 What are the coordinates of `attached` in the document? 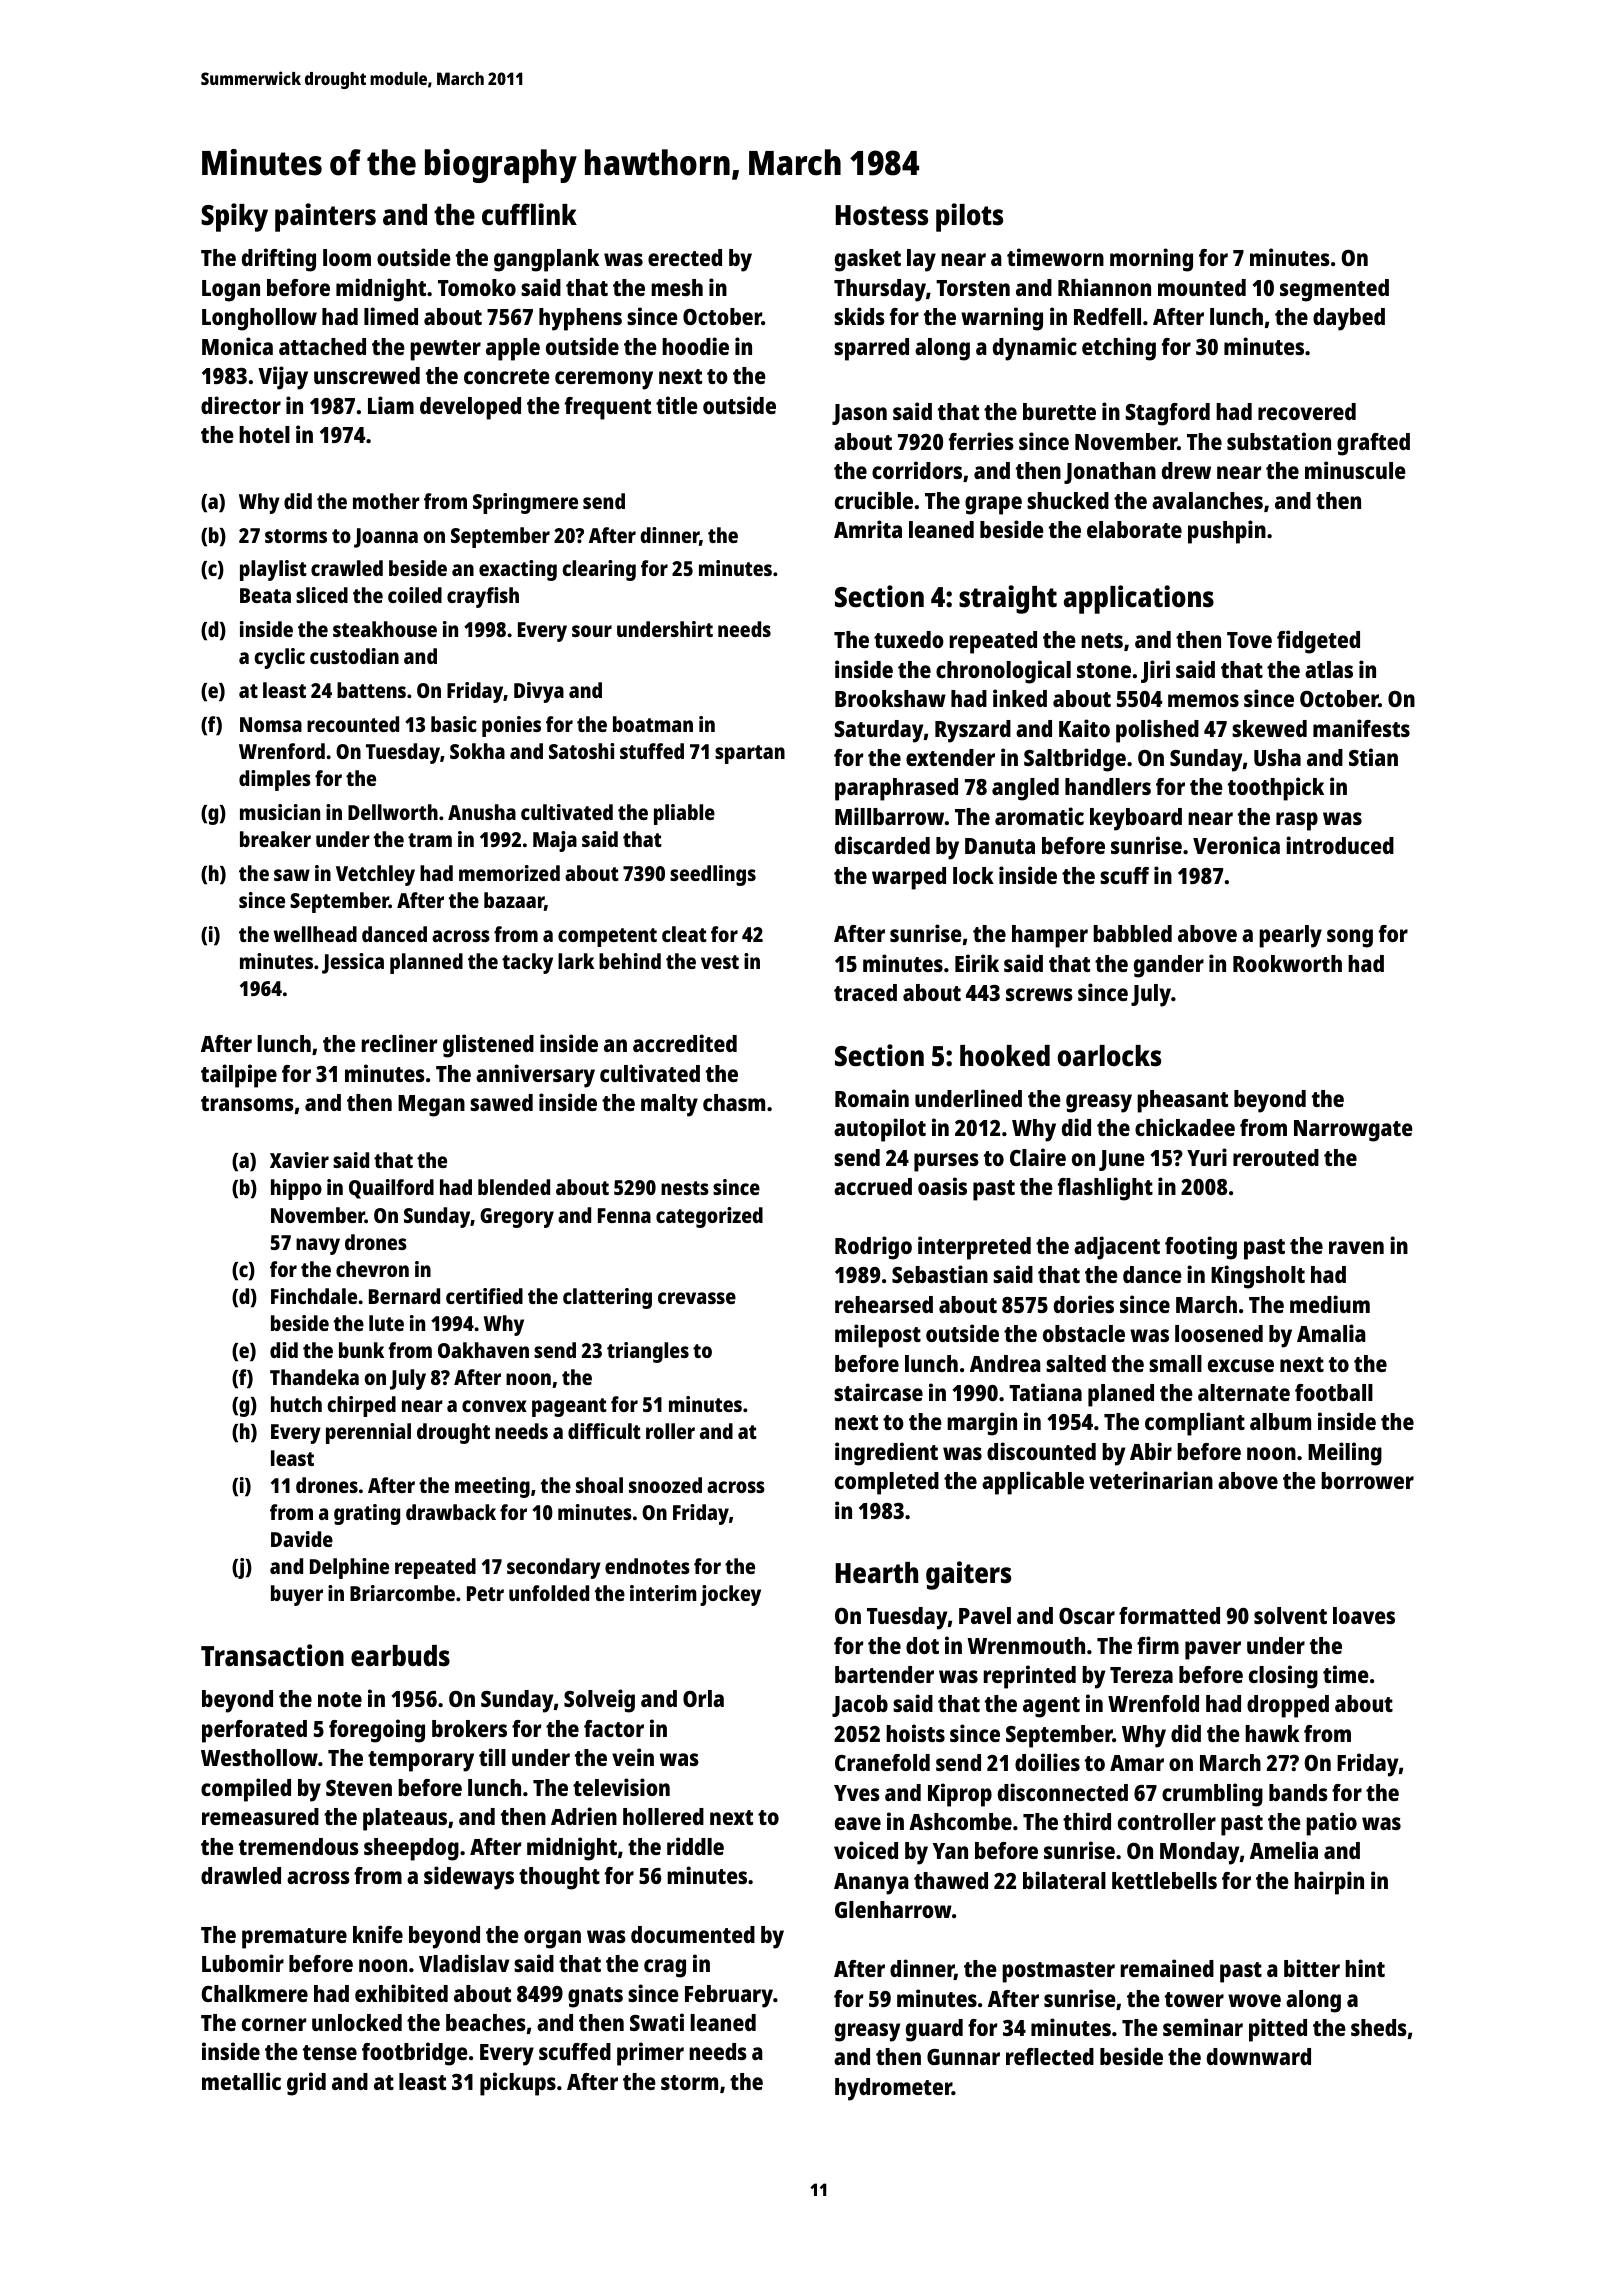 It's located at (322, 346).
